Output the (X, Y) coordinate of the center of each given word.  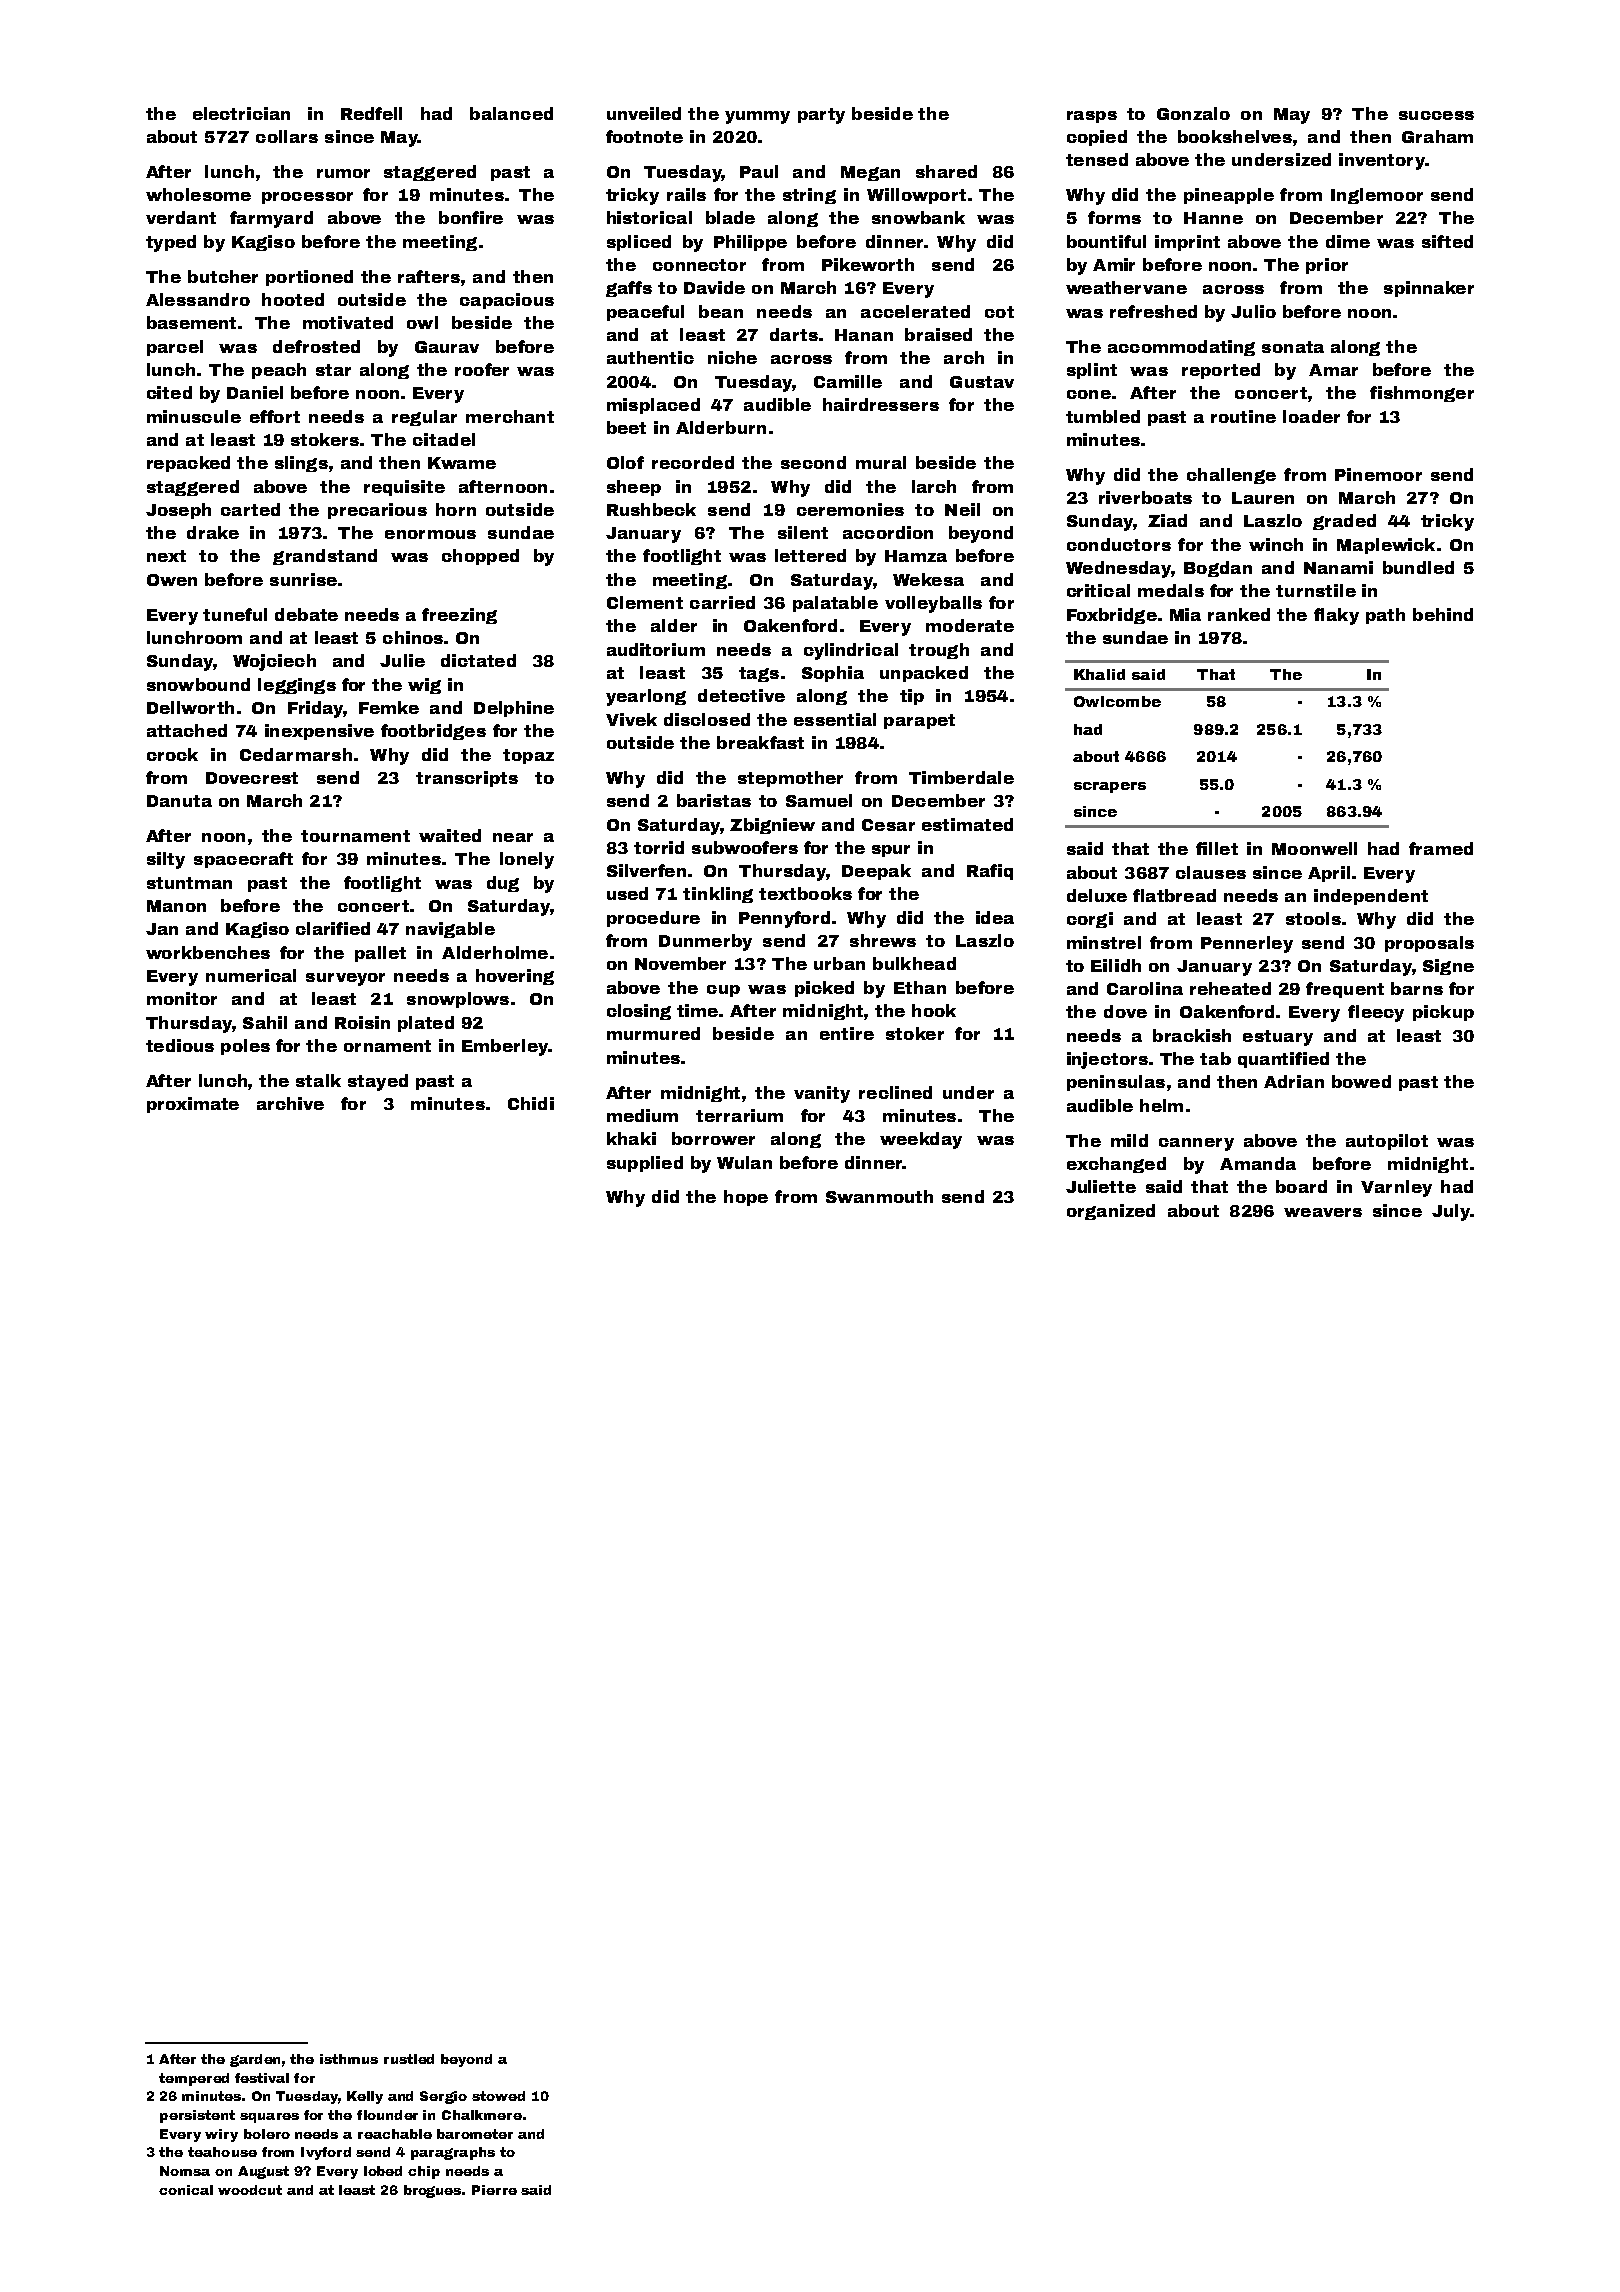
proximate (193, 1105)
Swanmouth (879, 1196)
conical (186, 2190)
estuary (1278, 1038)
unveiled (644, 113)
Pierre (494, 2190)
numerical (251, 975)
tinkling (718, 895)
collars (287, 136)
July (1451, 1212)
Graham (1437, 136)
